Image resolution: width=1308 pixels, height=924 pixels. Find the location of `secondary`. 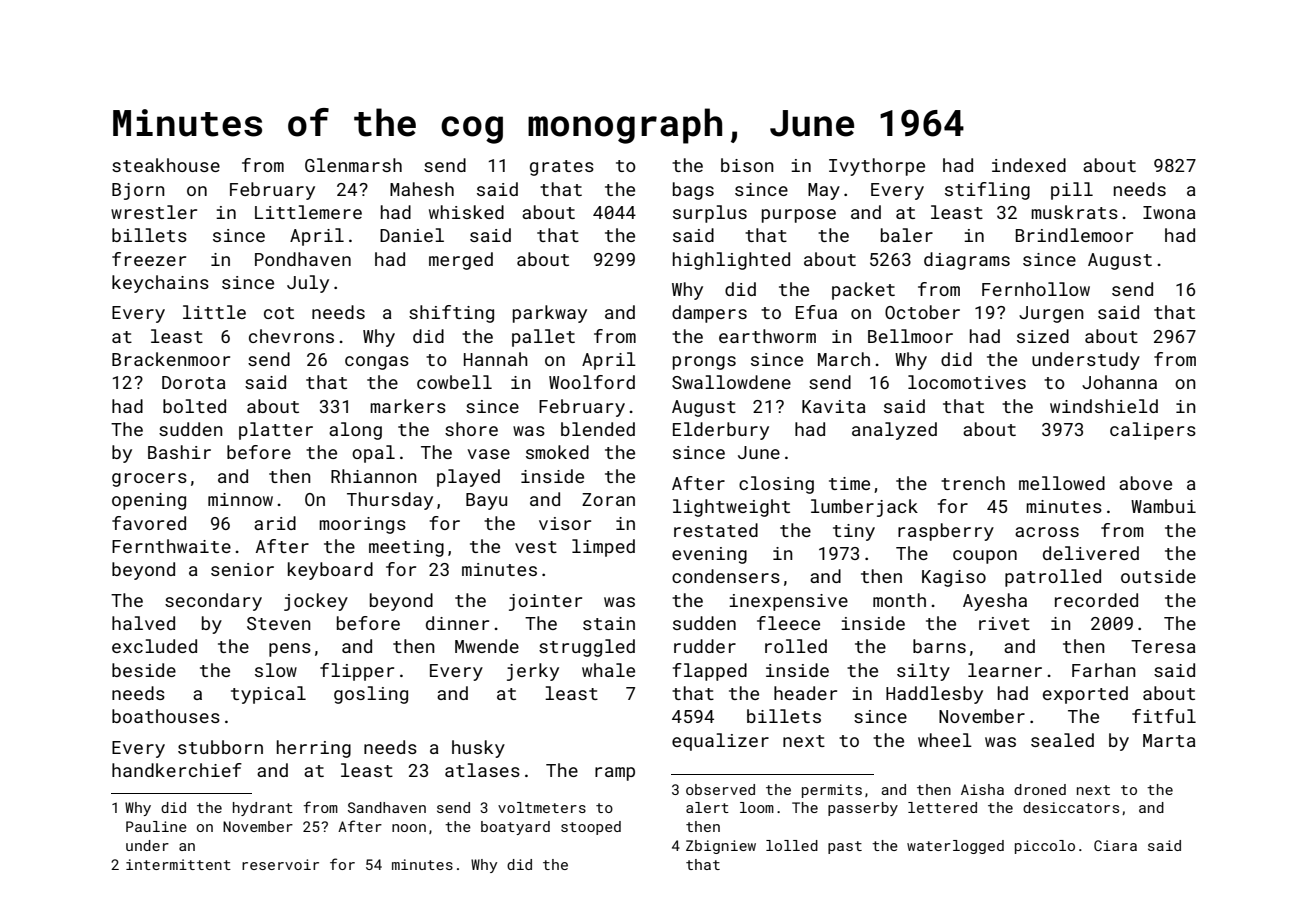

secondary is located at coordinates (213, 602).
